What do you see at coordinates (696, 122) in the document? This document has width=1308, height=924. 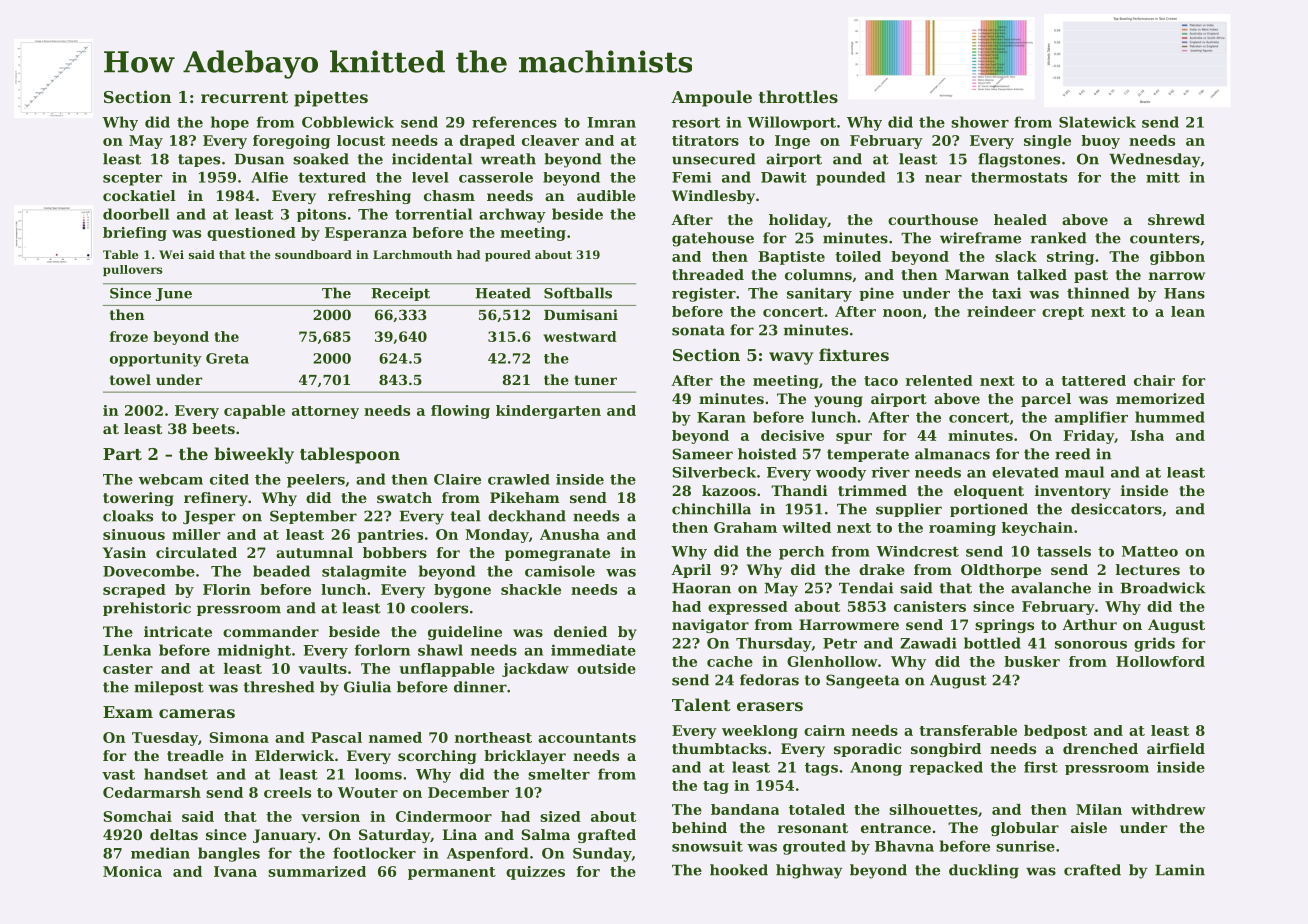 I see `resort` at bounding box center [696, 122].
